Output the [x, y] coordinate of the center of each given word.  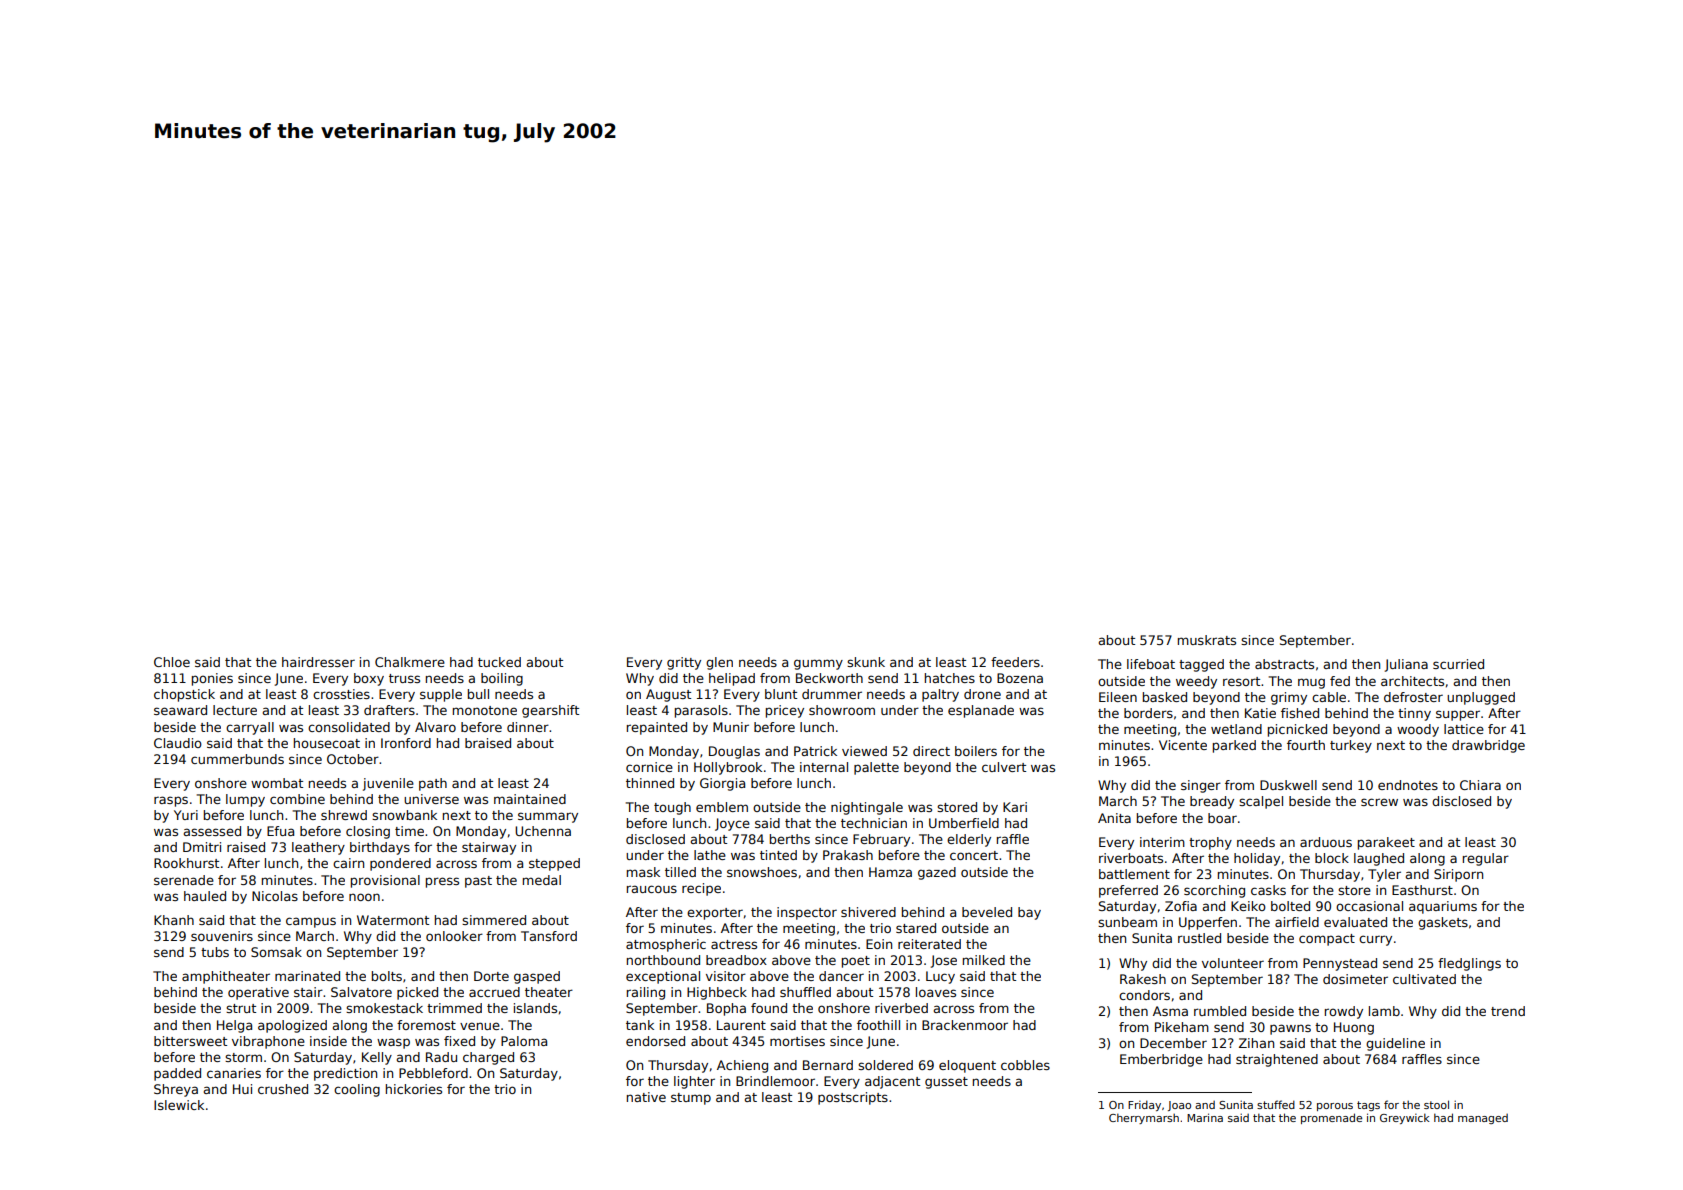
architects [1412, 681]
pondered [400, 864]
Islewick [179, 1105]
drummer [832, 694]
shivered [868, 912]
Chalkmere [410, 662]
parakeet [1386, 843]
